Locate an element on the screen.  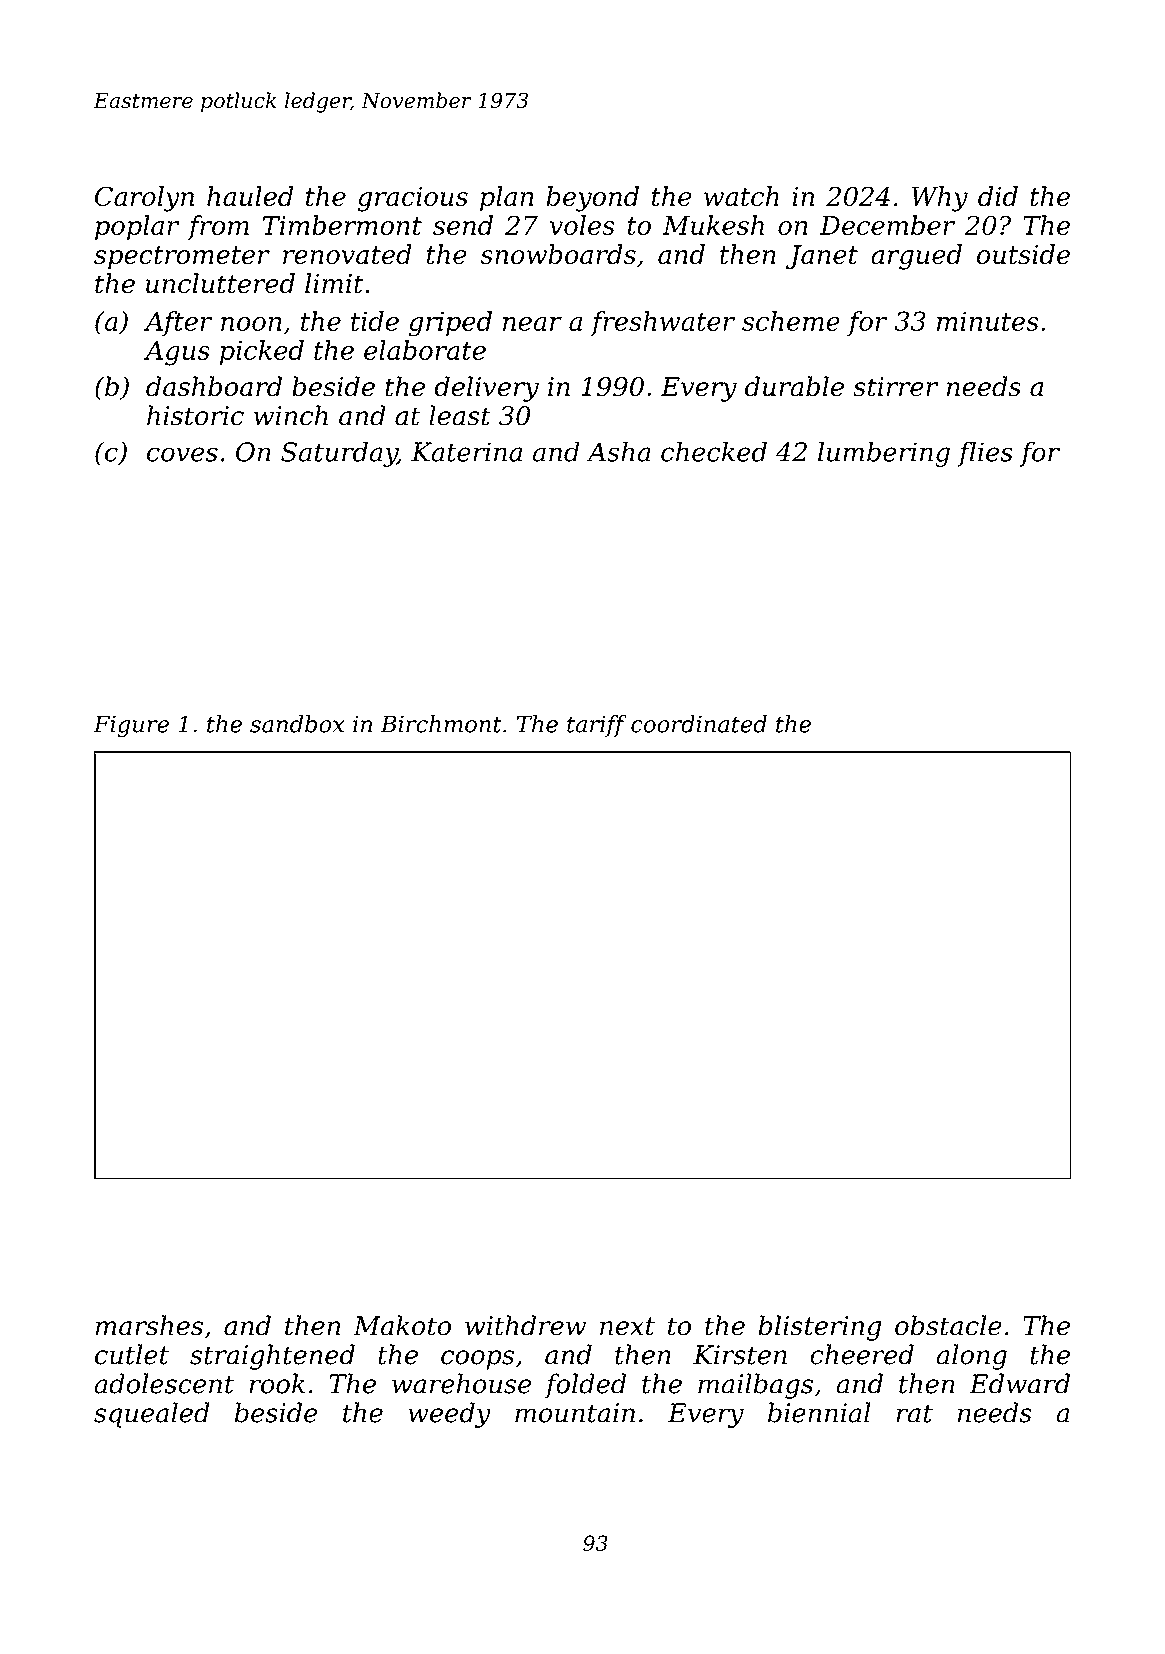
delivery is located at coordinates (486, 389).
